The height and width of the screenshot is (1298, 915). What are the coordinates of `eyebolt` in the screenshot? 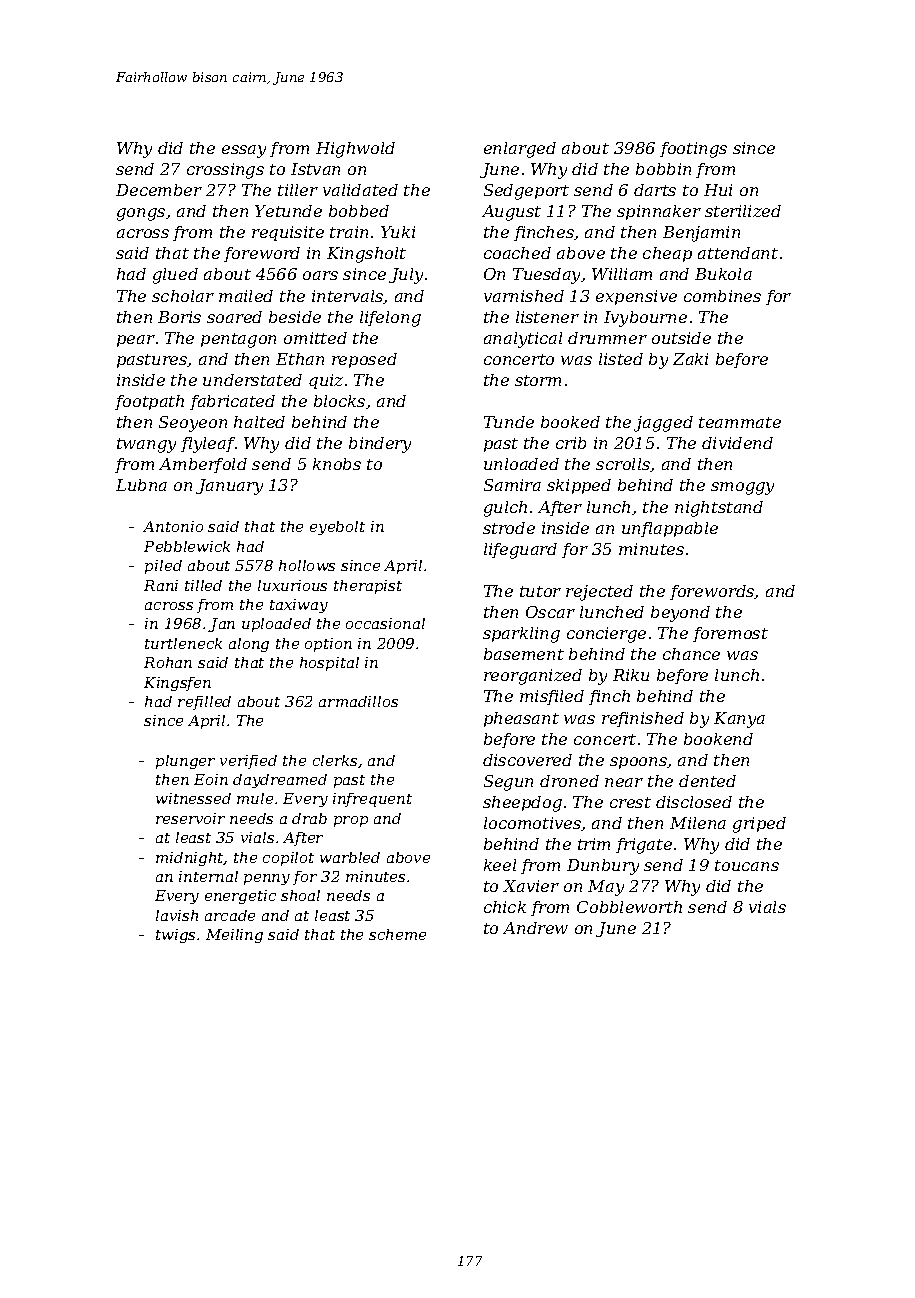 It's located at (337, 528).
